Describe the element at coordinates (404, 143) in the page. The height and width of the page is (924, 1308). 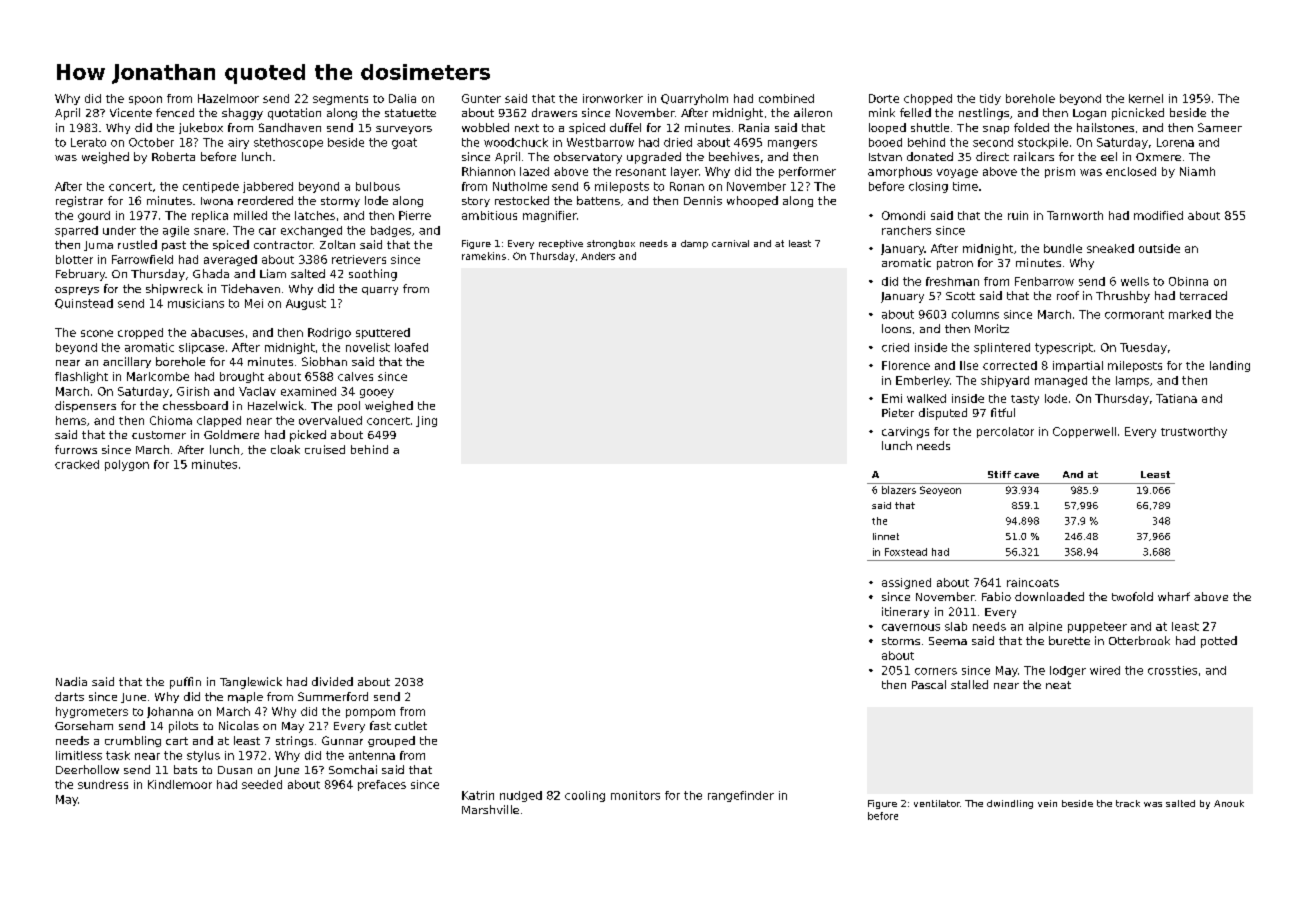
I see `goat` at that location.
